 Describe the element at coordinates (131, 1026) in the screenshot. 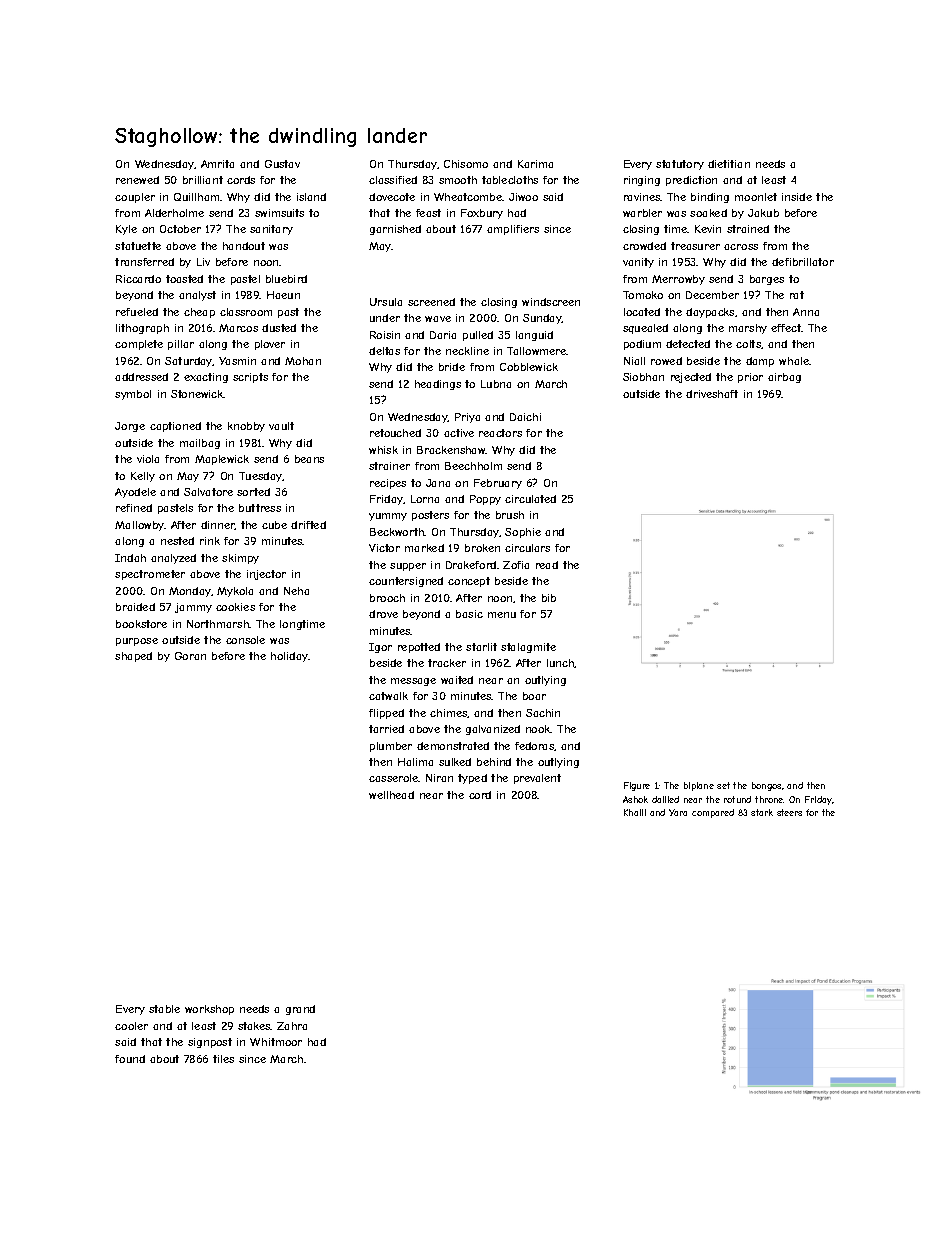

I see `cooler` at that location.
